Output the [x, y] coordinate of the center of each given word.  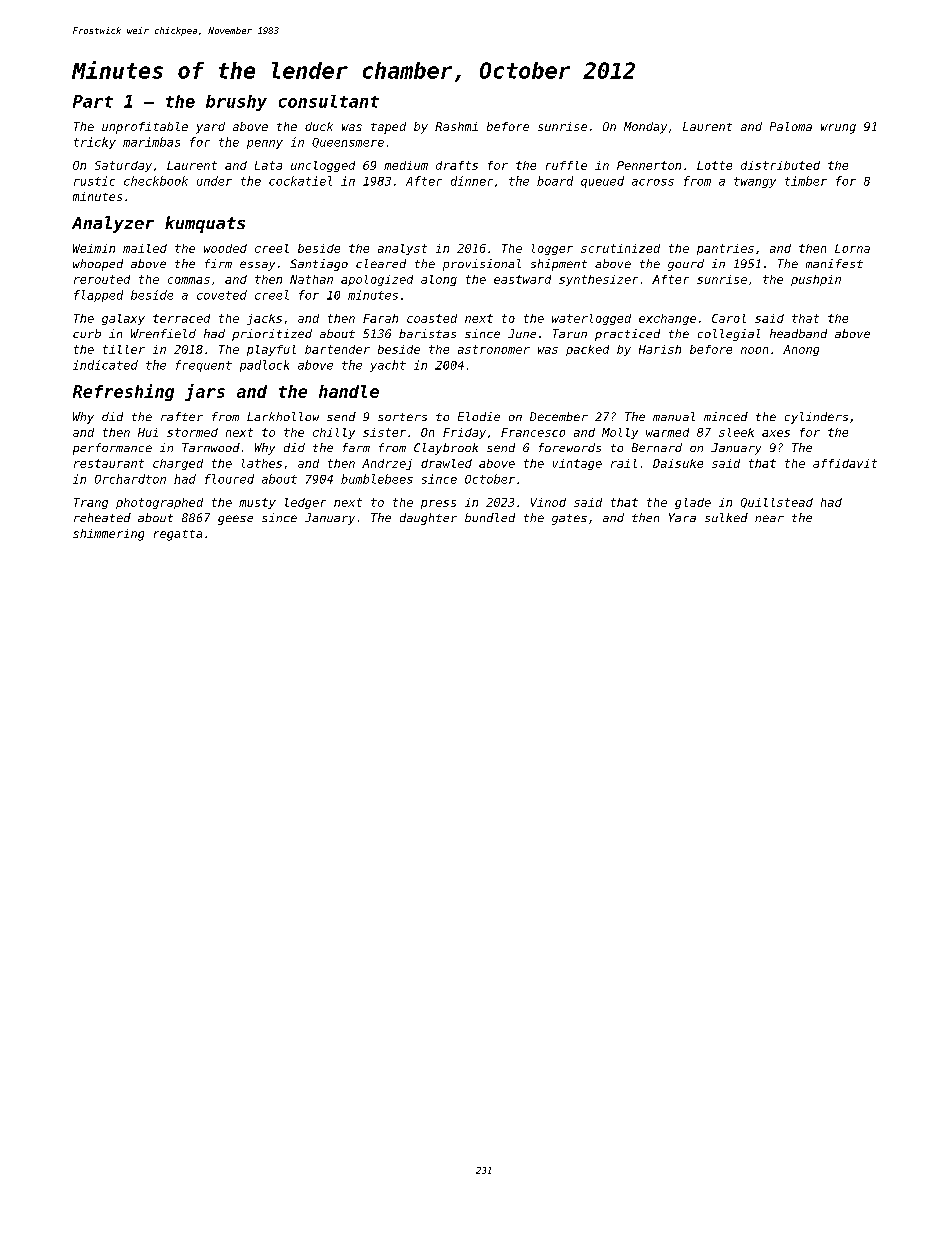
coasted [432, 318]
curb [87, 333]
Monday [645, 128]
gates [569, 519]
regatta [178, 535]
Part [93, 101]
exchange [667, 319]
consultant [329, 101]
